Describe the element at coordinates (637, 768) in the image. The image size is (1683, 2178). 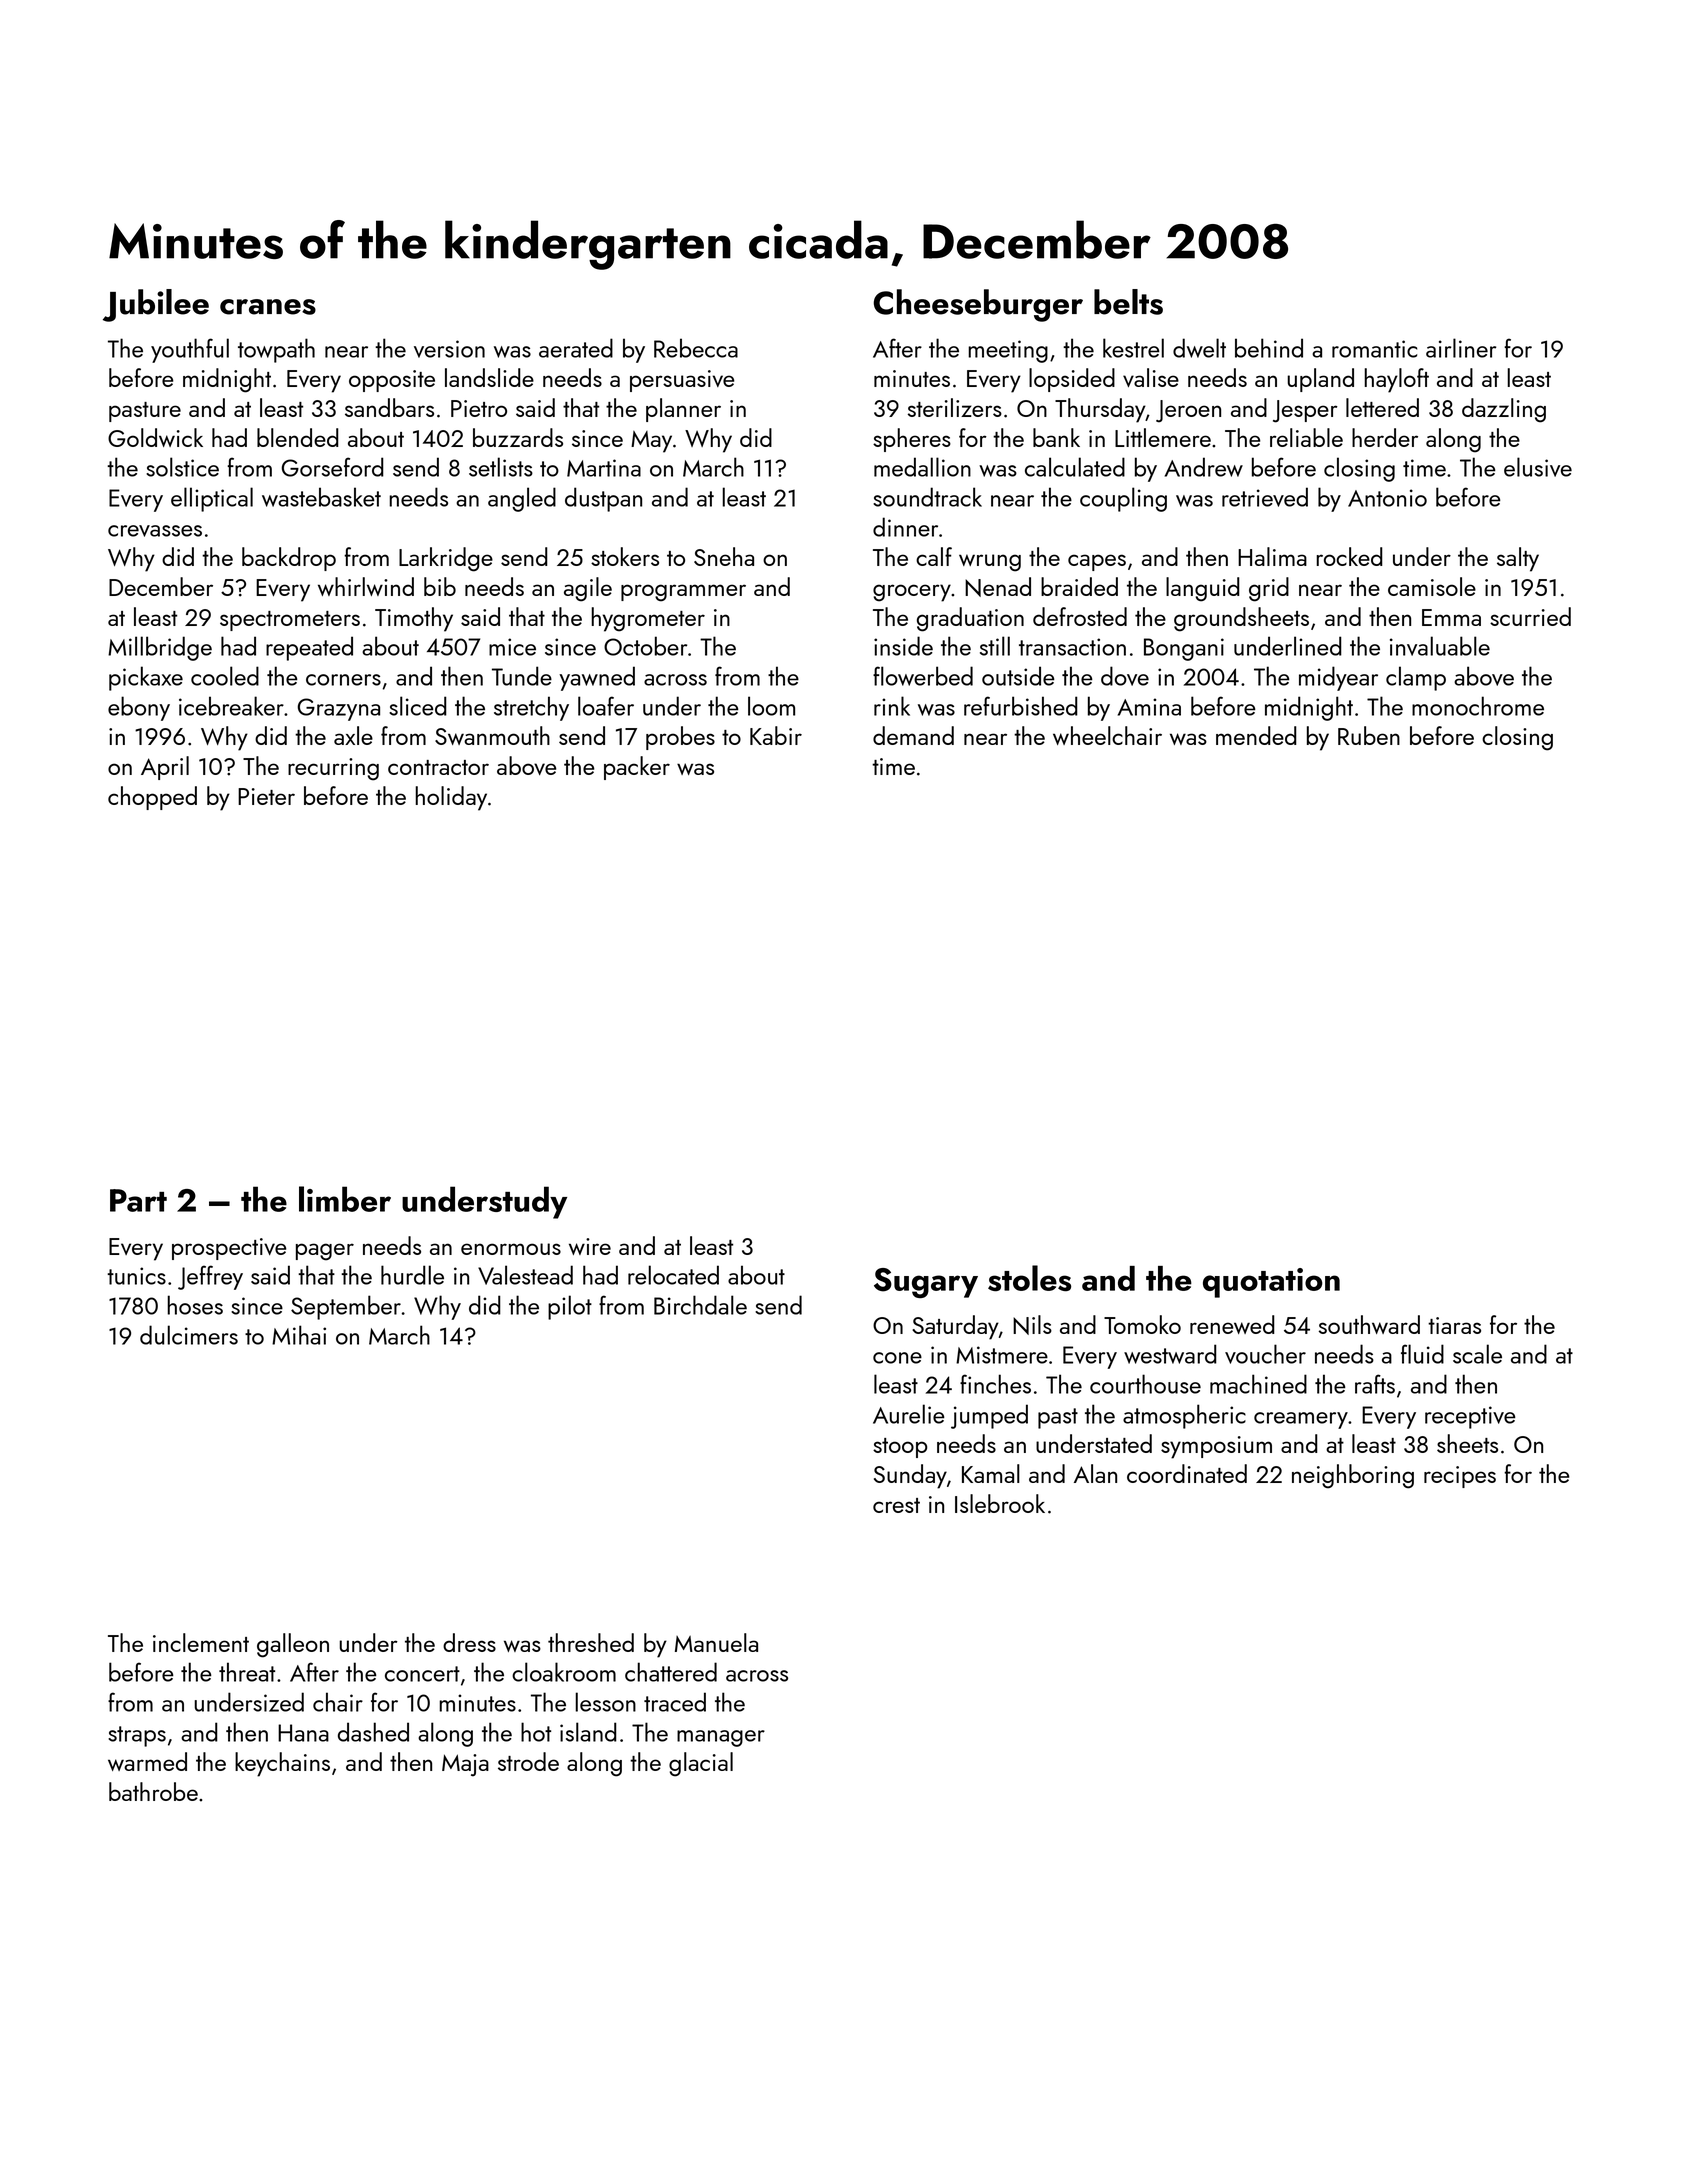
I see `packer` at that location.
